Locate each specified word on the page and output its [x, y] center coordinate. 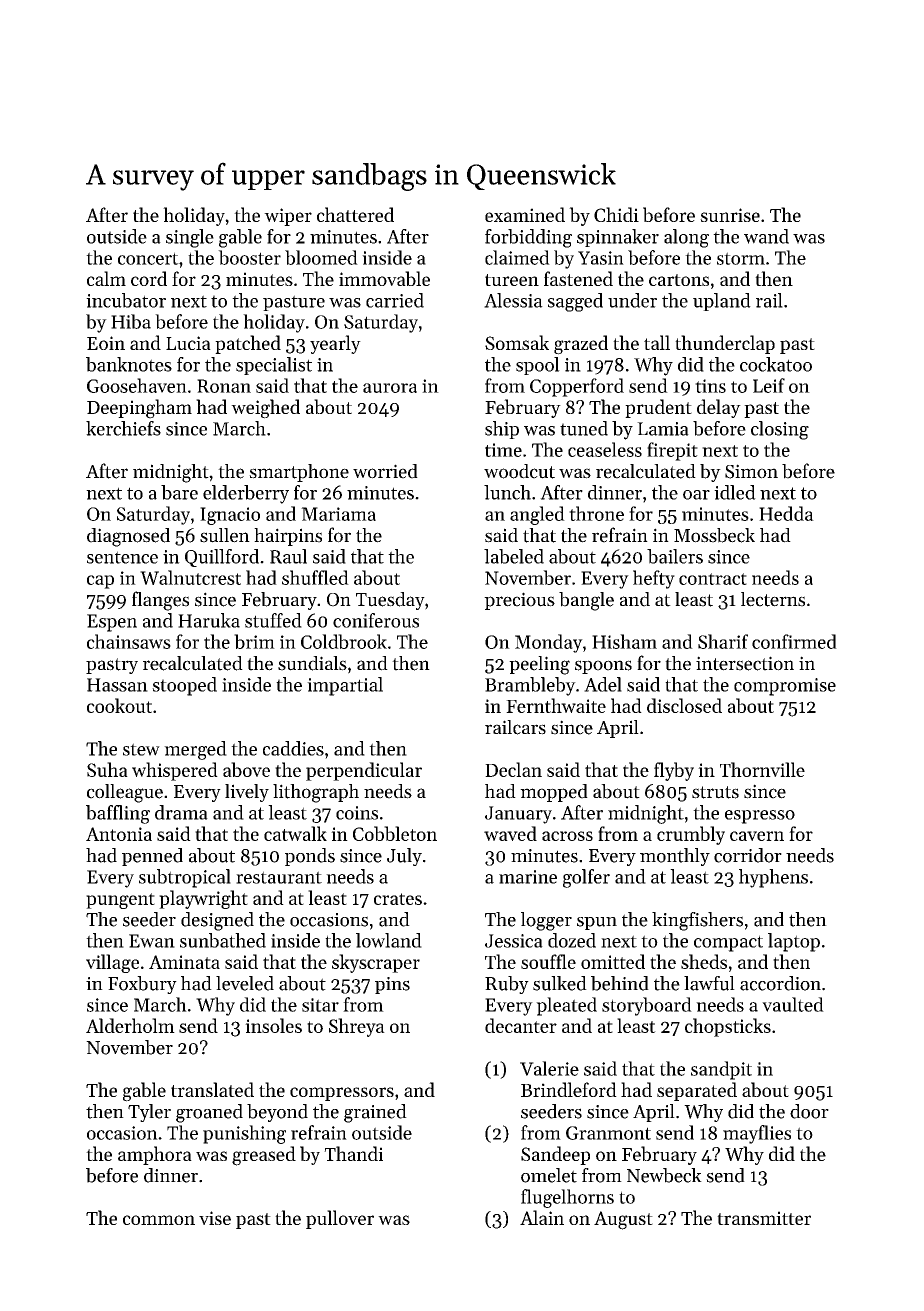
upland [722, 302]
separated [697, 1091]
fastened [578, 278]
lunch [507, 492]
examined [525, 214]
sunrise [730, 215]
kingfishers [697, 921]
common [159, 1220]
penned [152, 857]
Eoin [106, 343]
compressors [342, 1094]
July [404, 857]
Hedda [786, 513]
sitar [320, 1005]
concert [148, 258]
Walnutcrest [190, 577]
